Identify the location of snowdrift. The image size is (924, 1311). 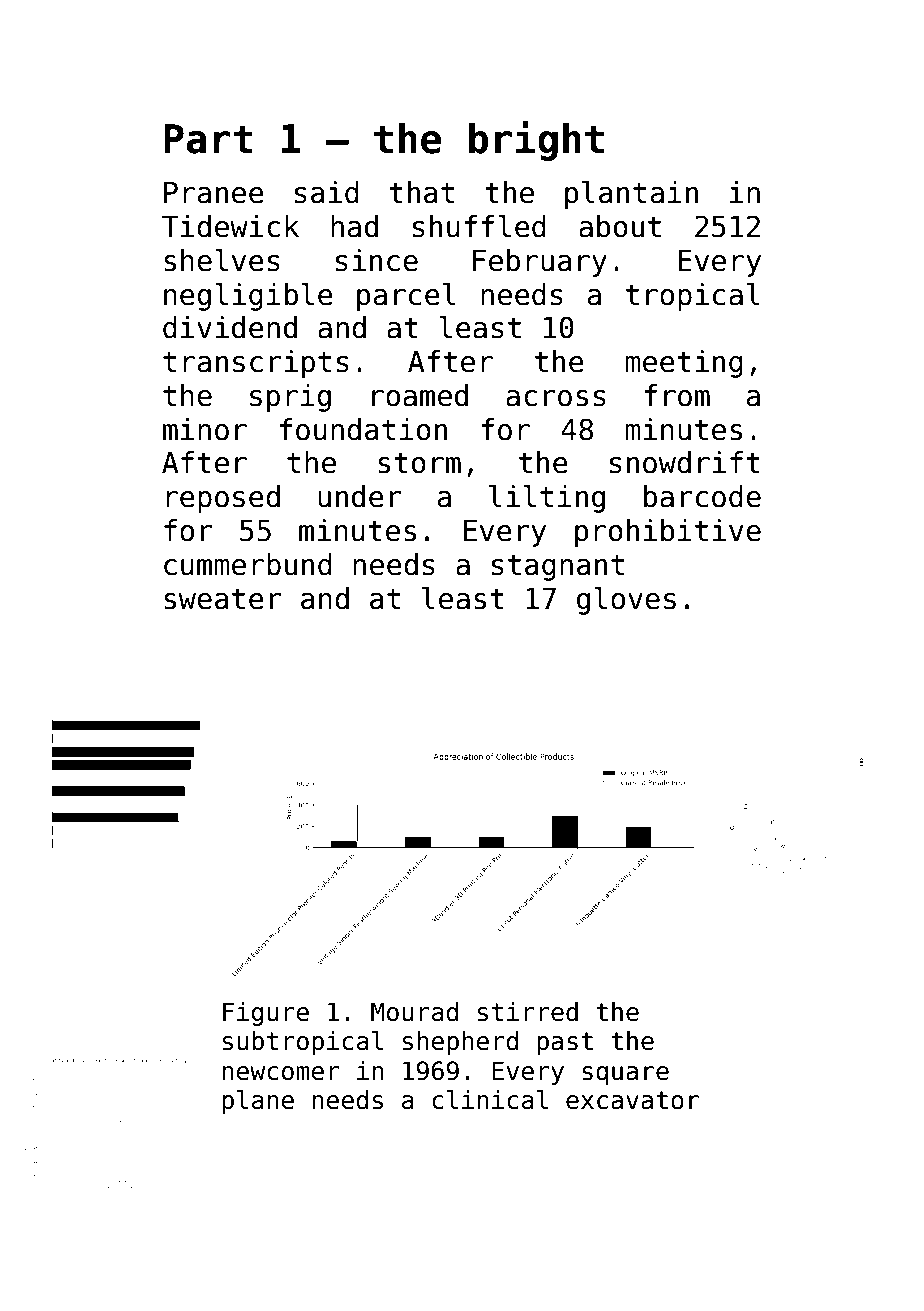
(685, 462).
